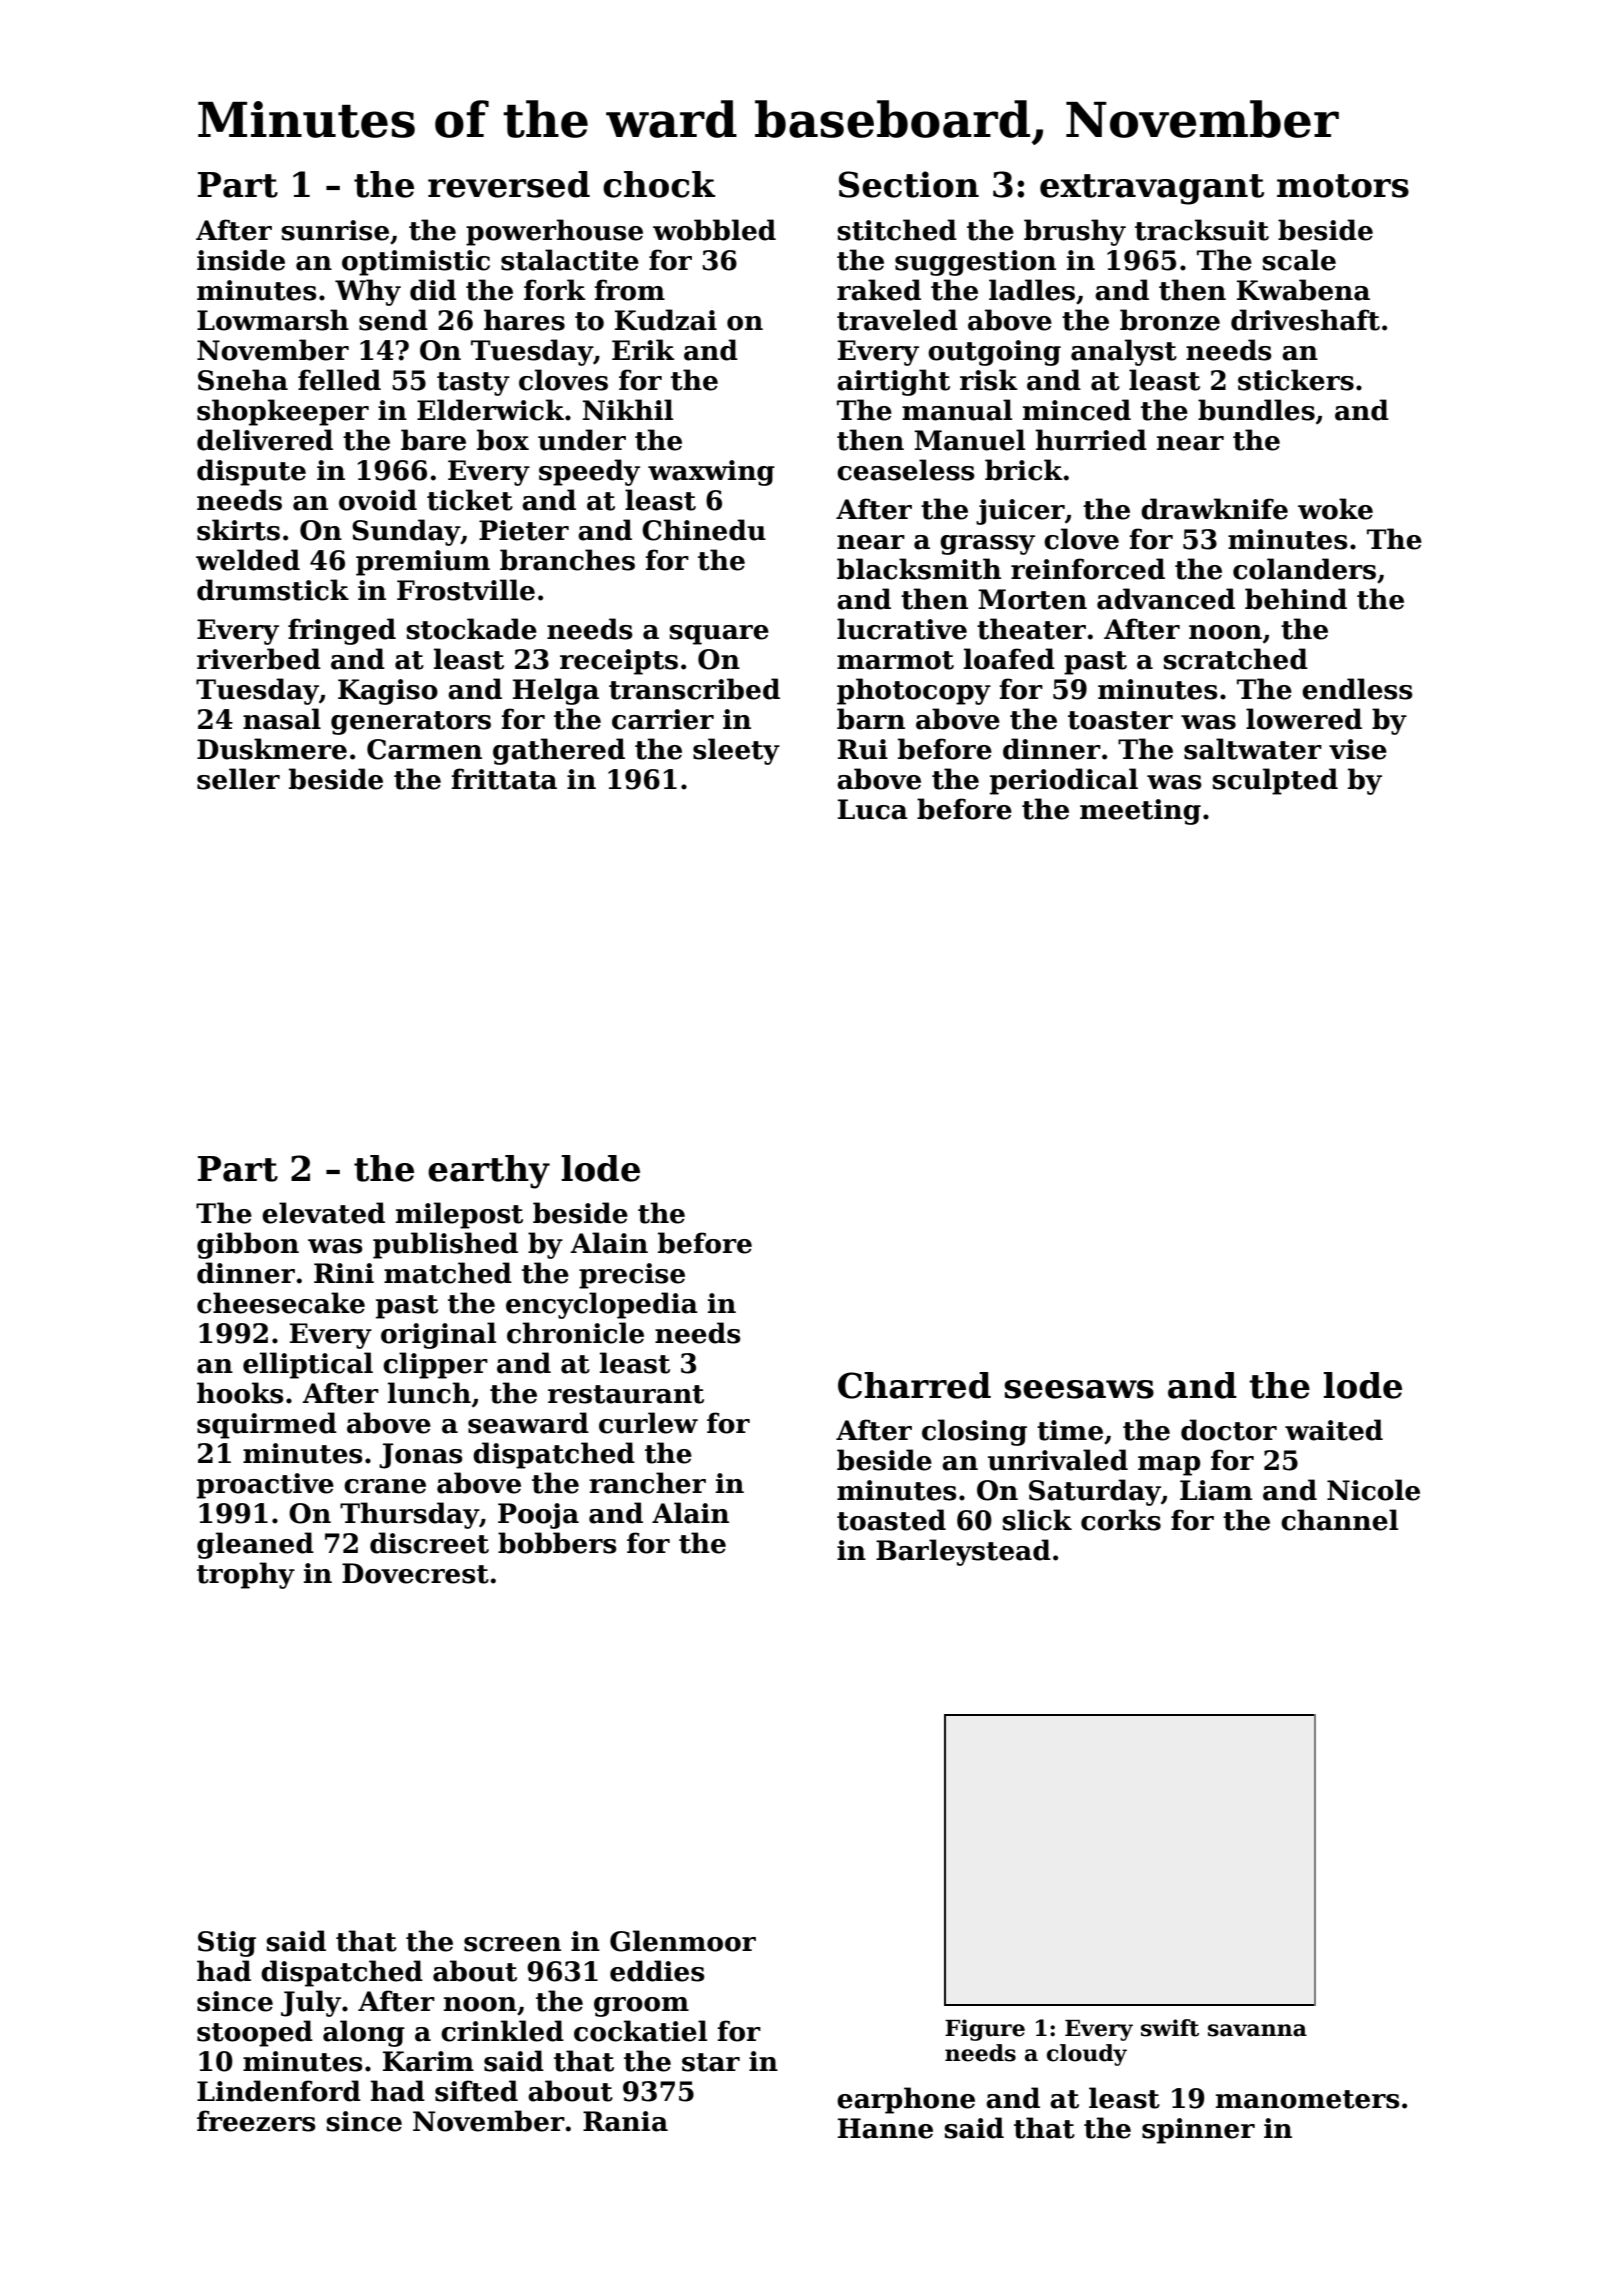 This screenshot has height=2292, width=1620. Describe the element at coordinates (256, 2121) in the screenshot. I see `freezers` at that location.
